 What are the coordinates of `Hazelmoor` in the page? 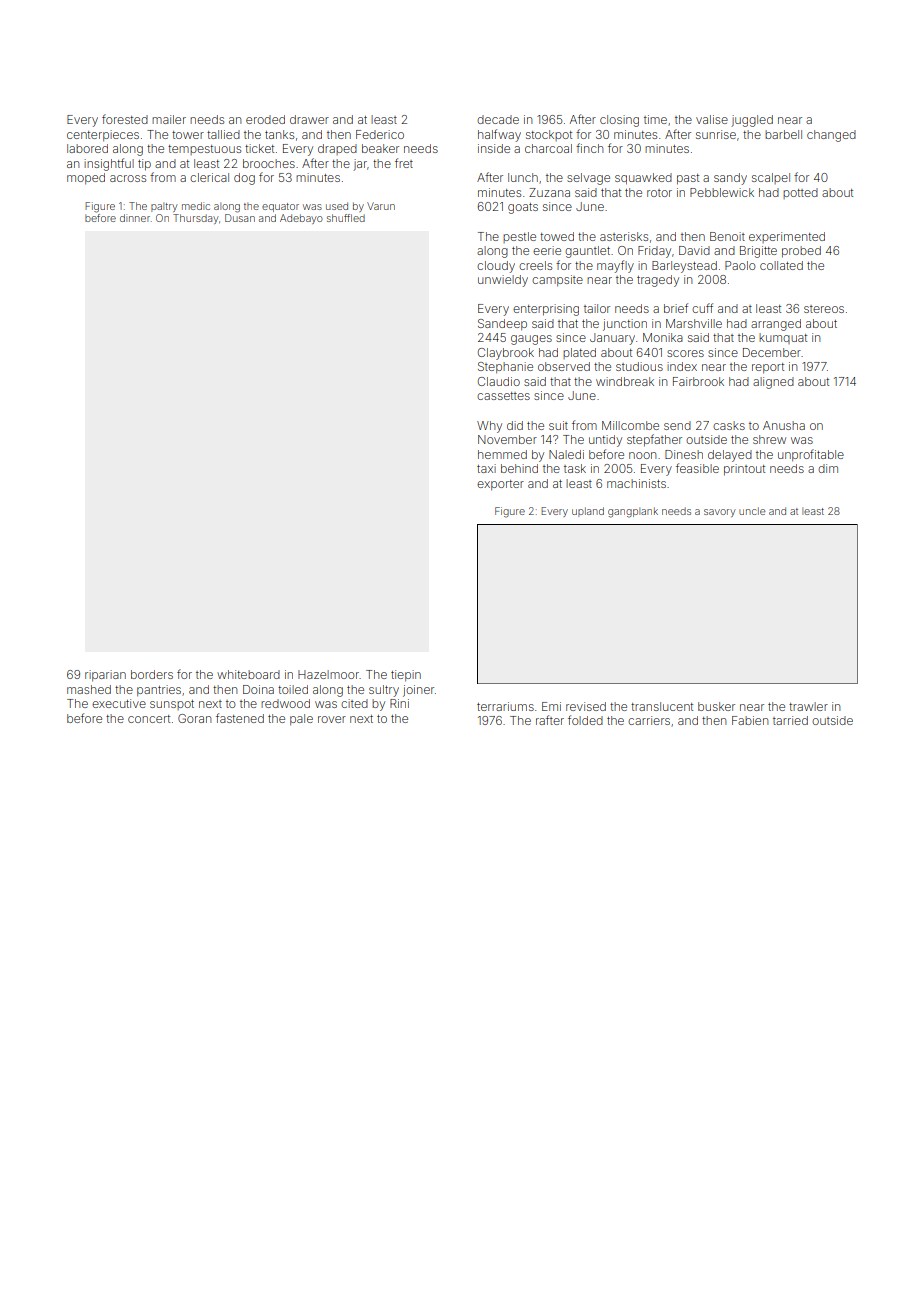 It's located at (328, 674).
